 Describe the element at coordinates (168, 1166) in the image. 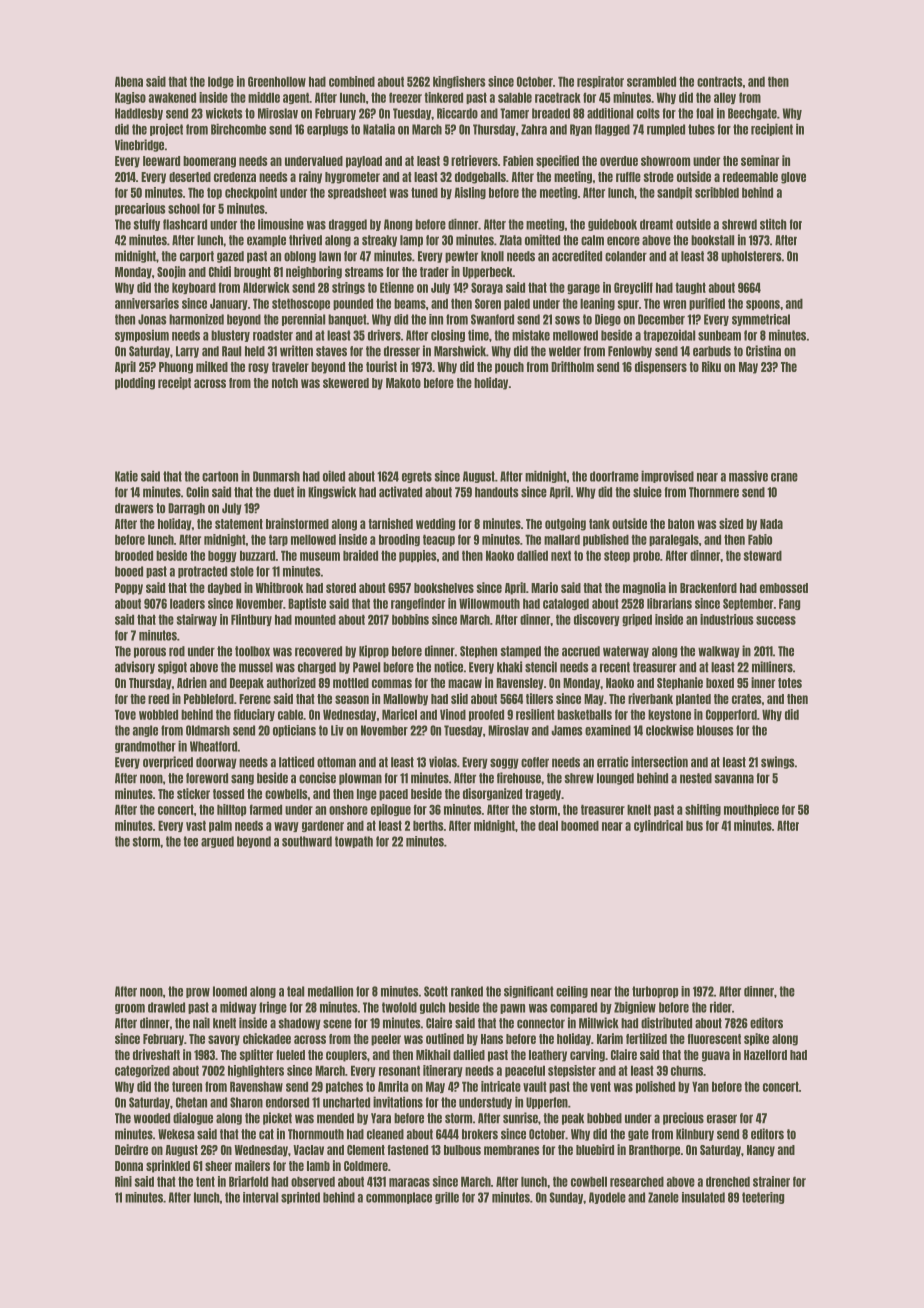

I see `sprinkled` at that location.
